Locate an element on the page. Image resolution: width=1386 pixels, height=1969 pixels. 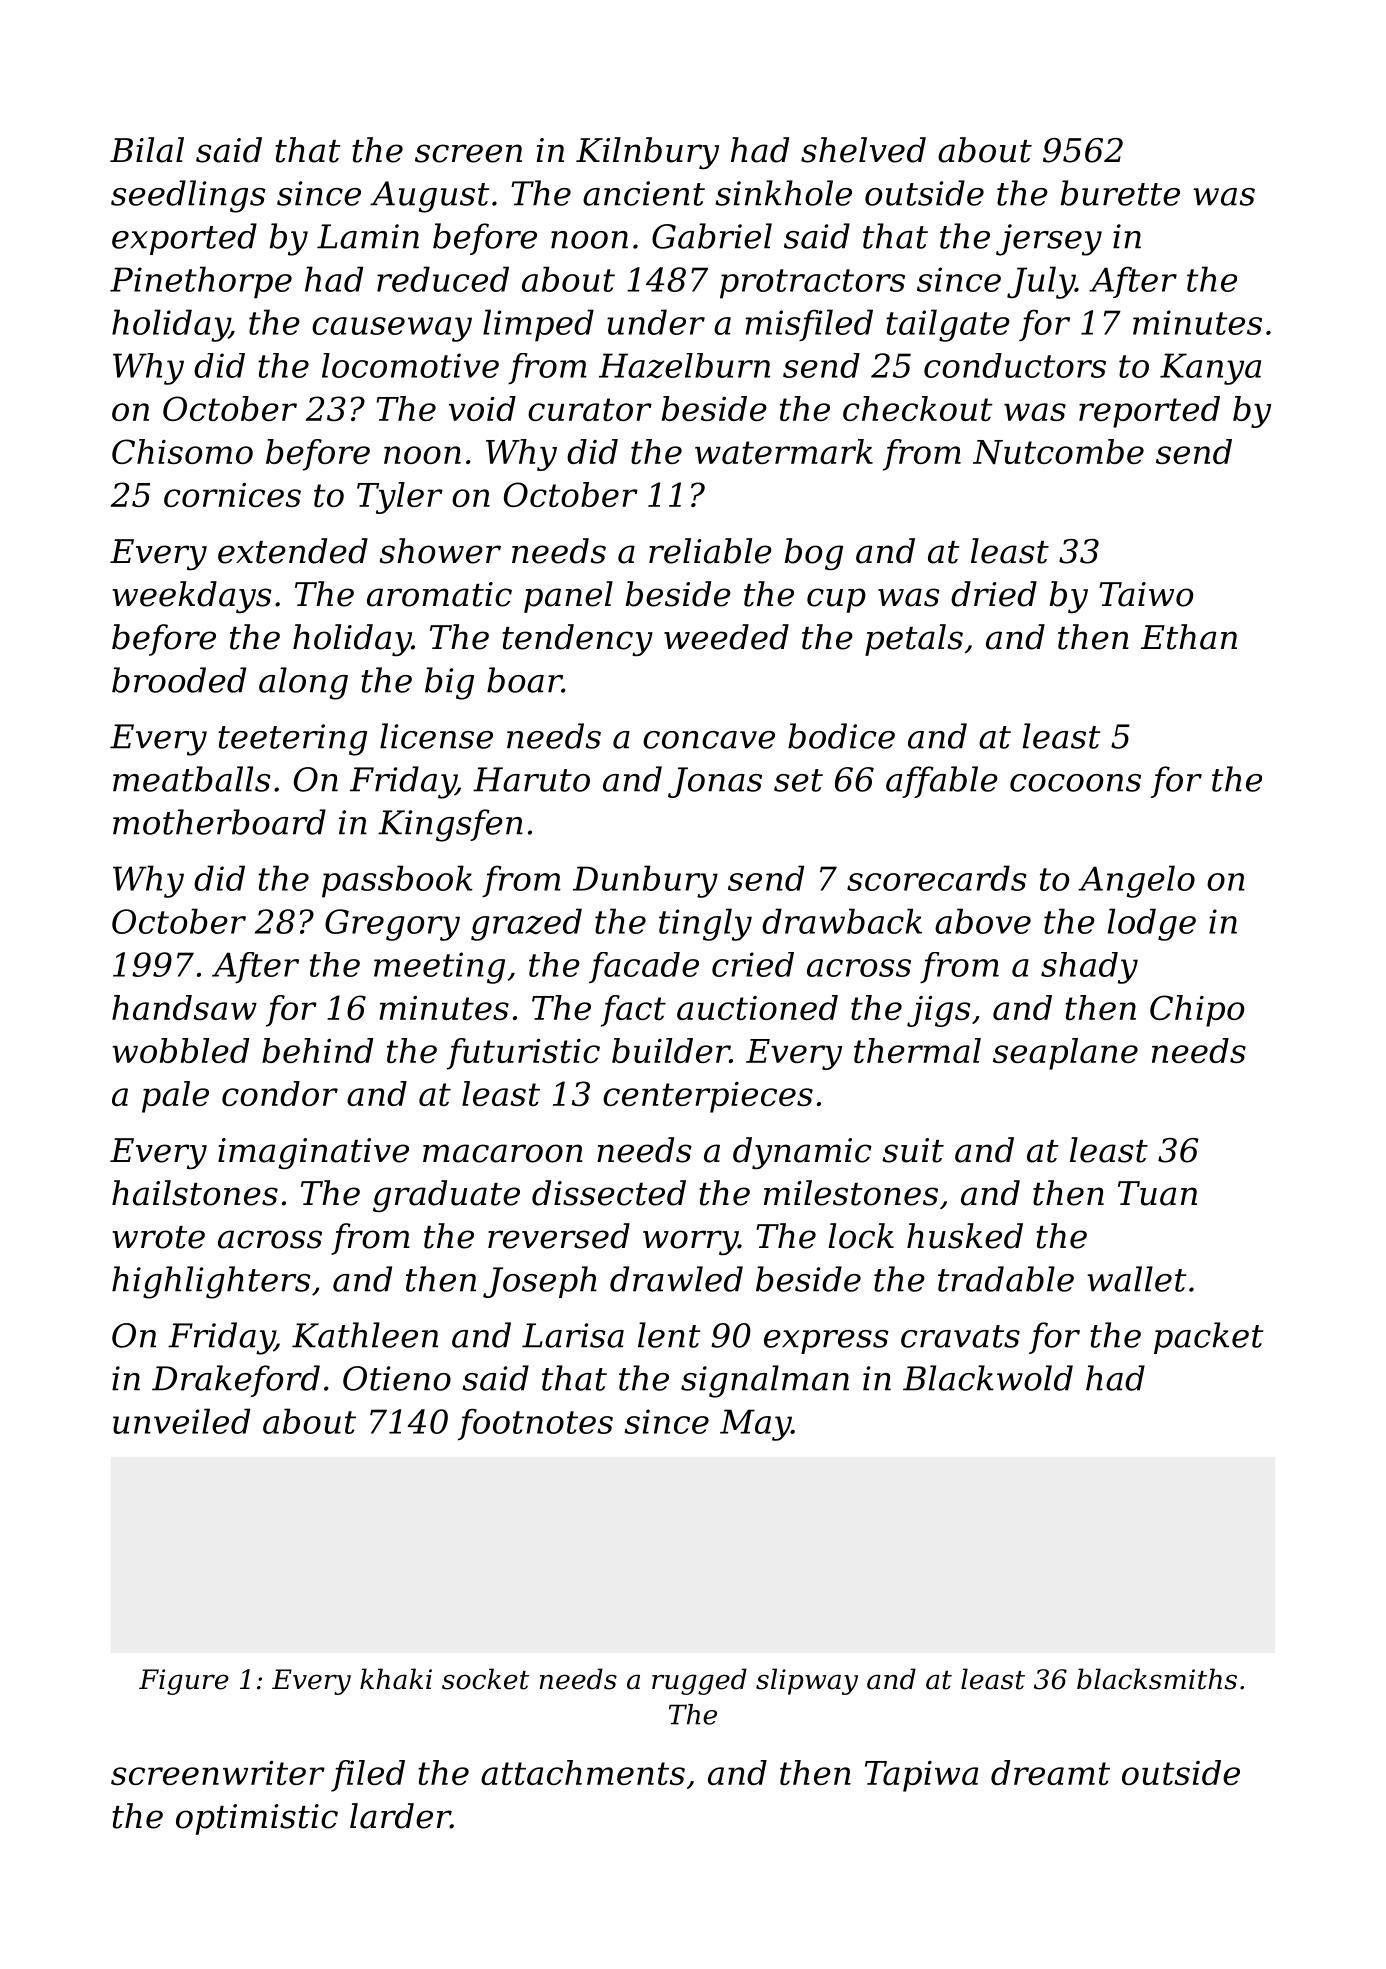
husked is located at coordinates (965, 1236).
